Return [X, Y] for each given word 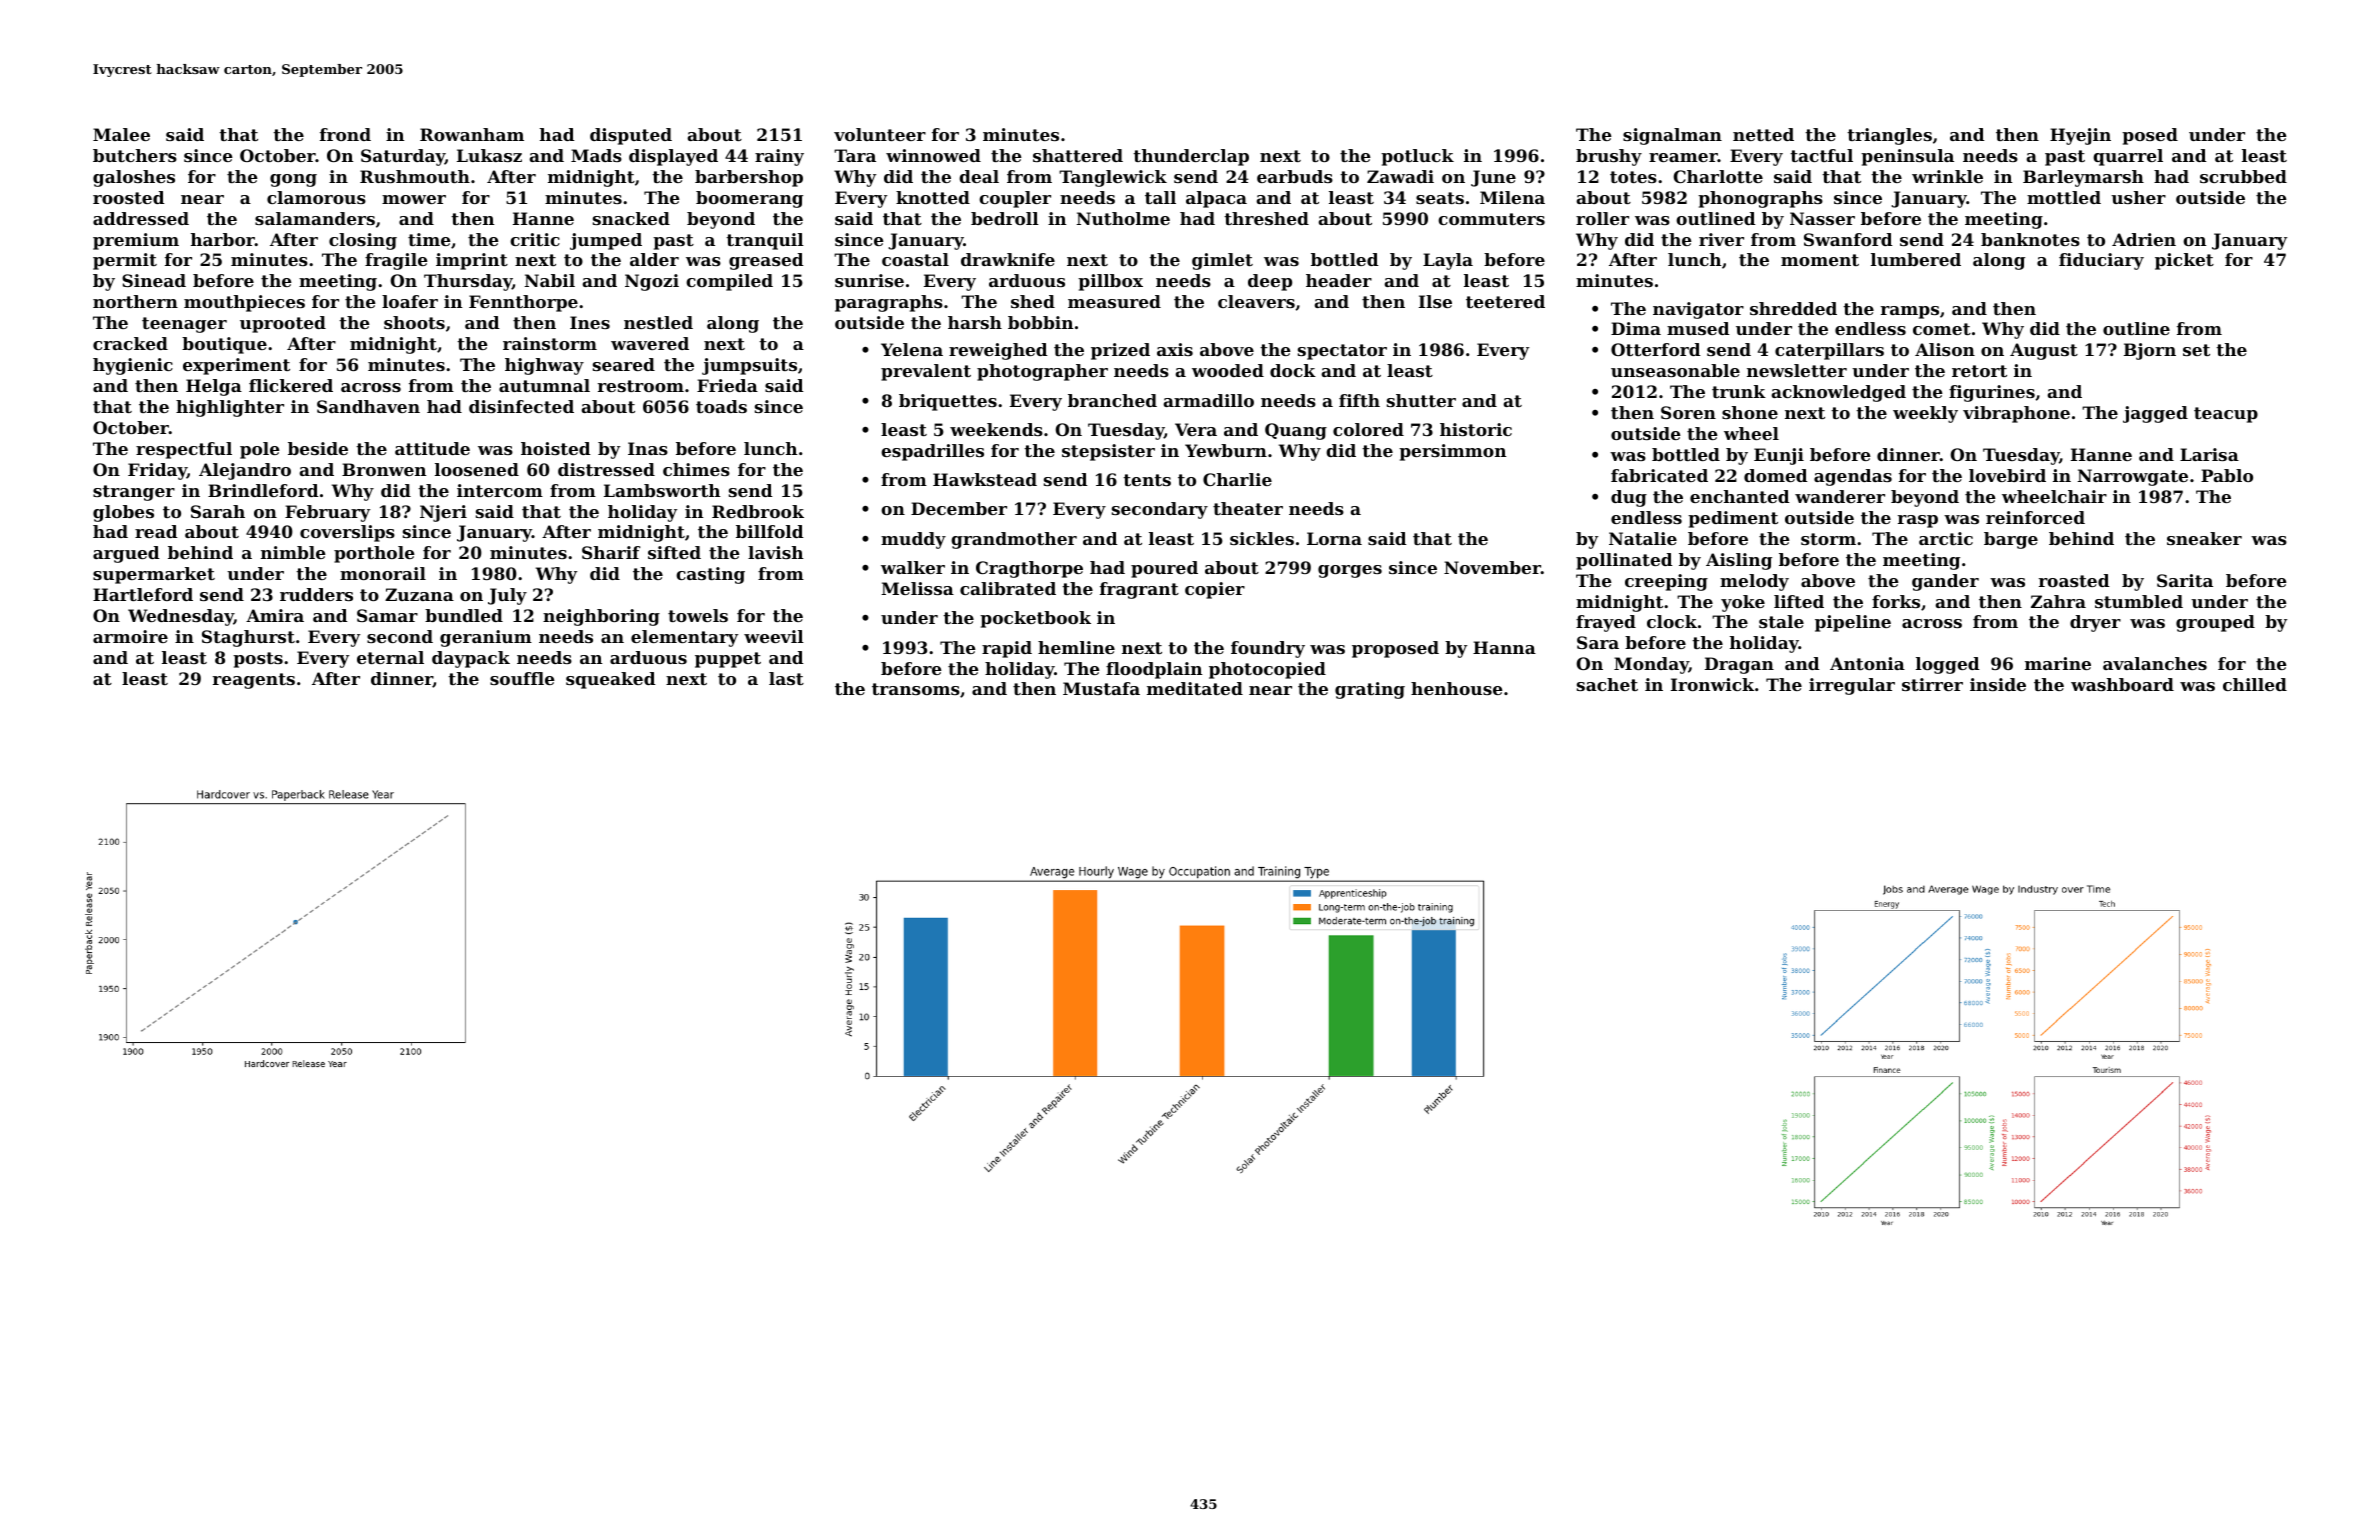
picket [2184, 261]
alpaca [1216, 199]
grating [1370, 690]
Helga [214, 387]
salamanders [315, 218]
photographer [1042, 372]
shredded [1793, 308]
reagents [254, 681]
